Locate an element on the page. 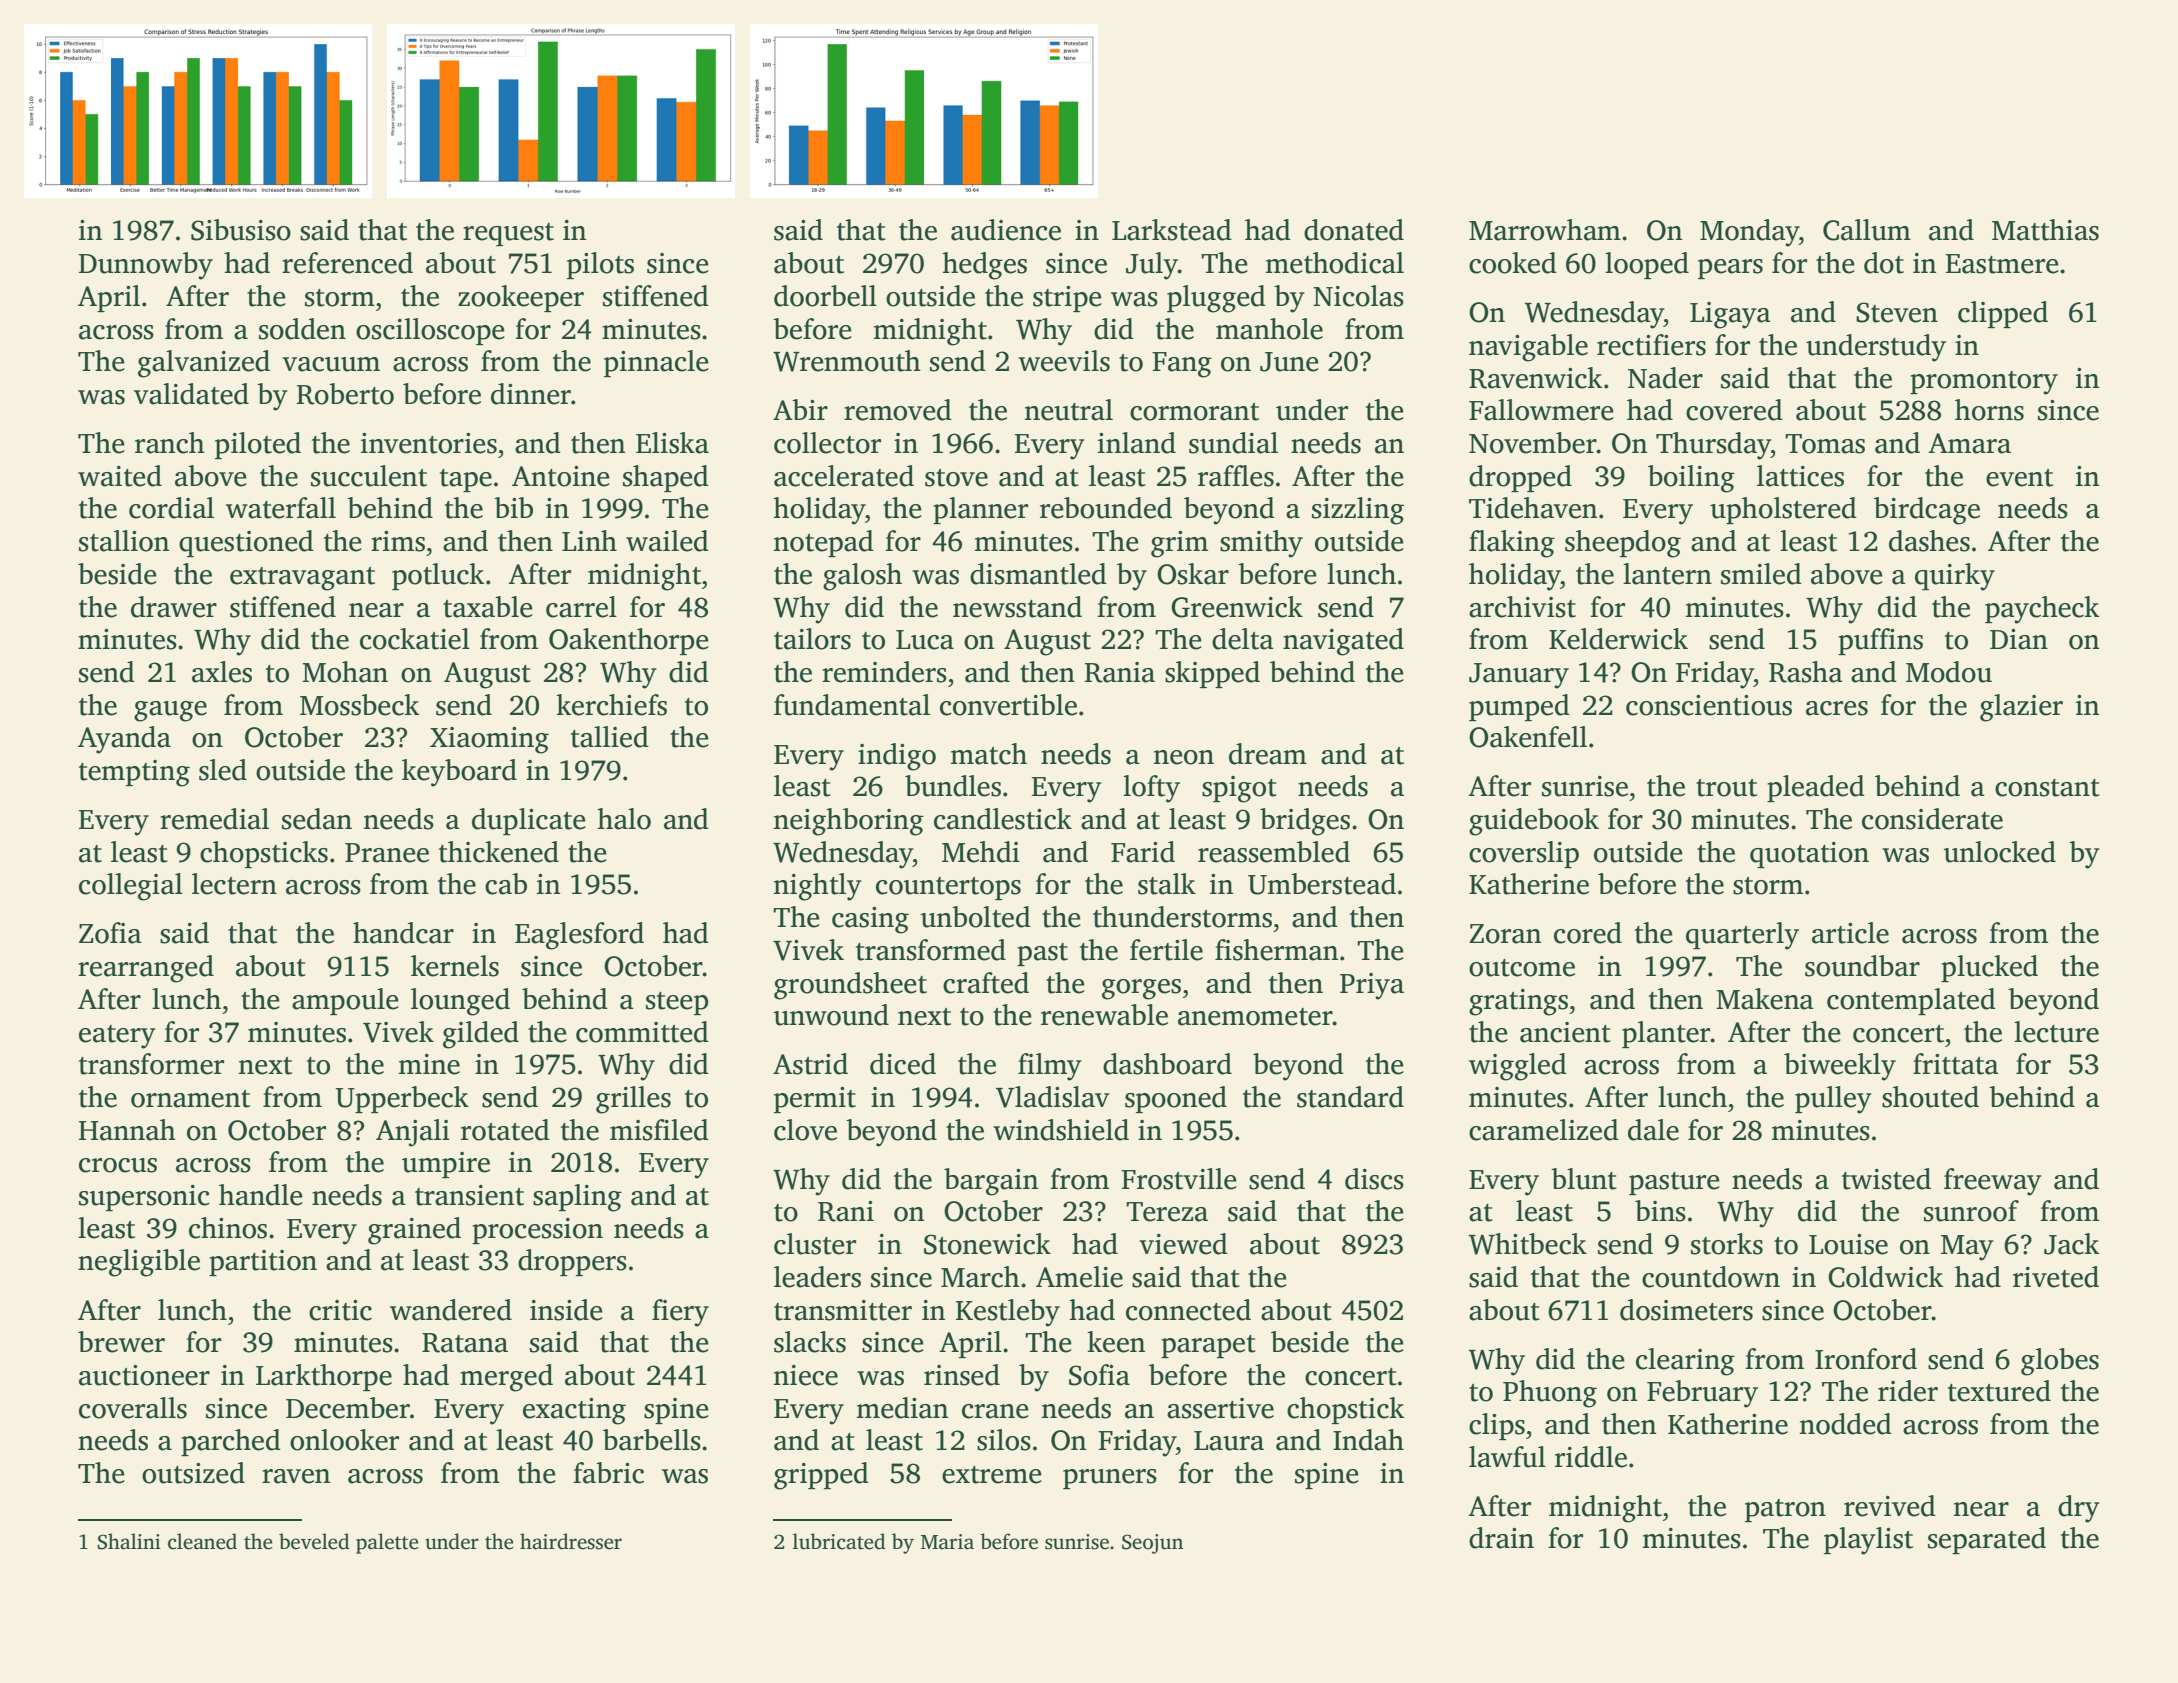  ornament is located at coordinates (190, 1099).
